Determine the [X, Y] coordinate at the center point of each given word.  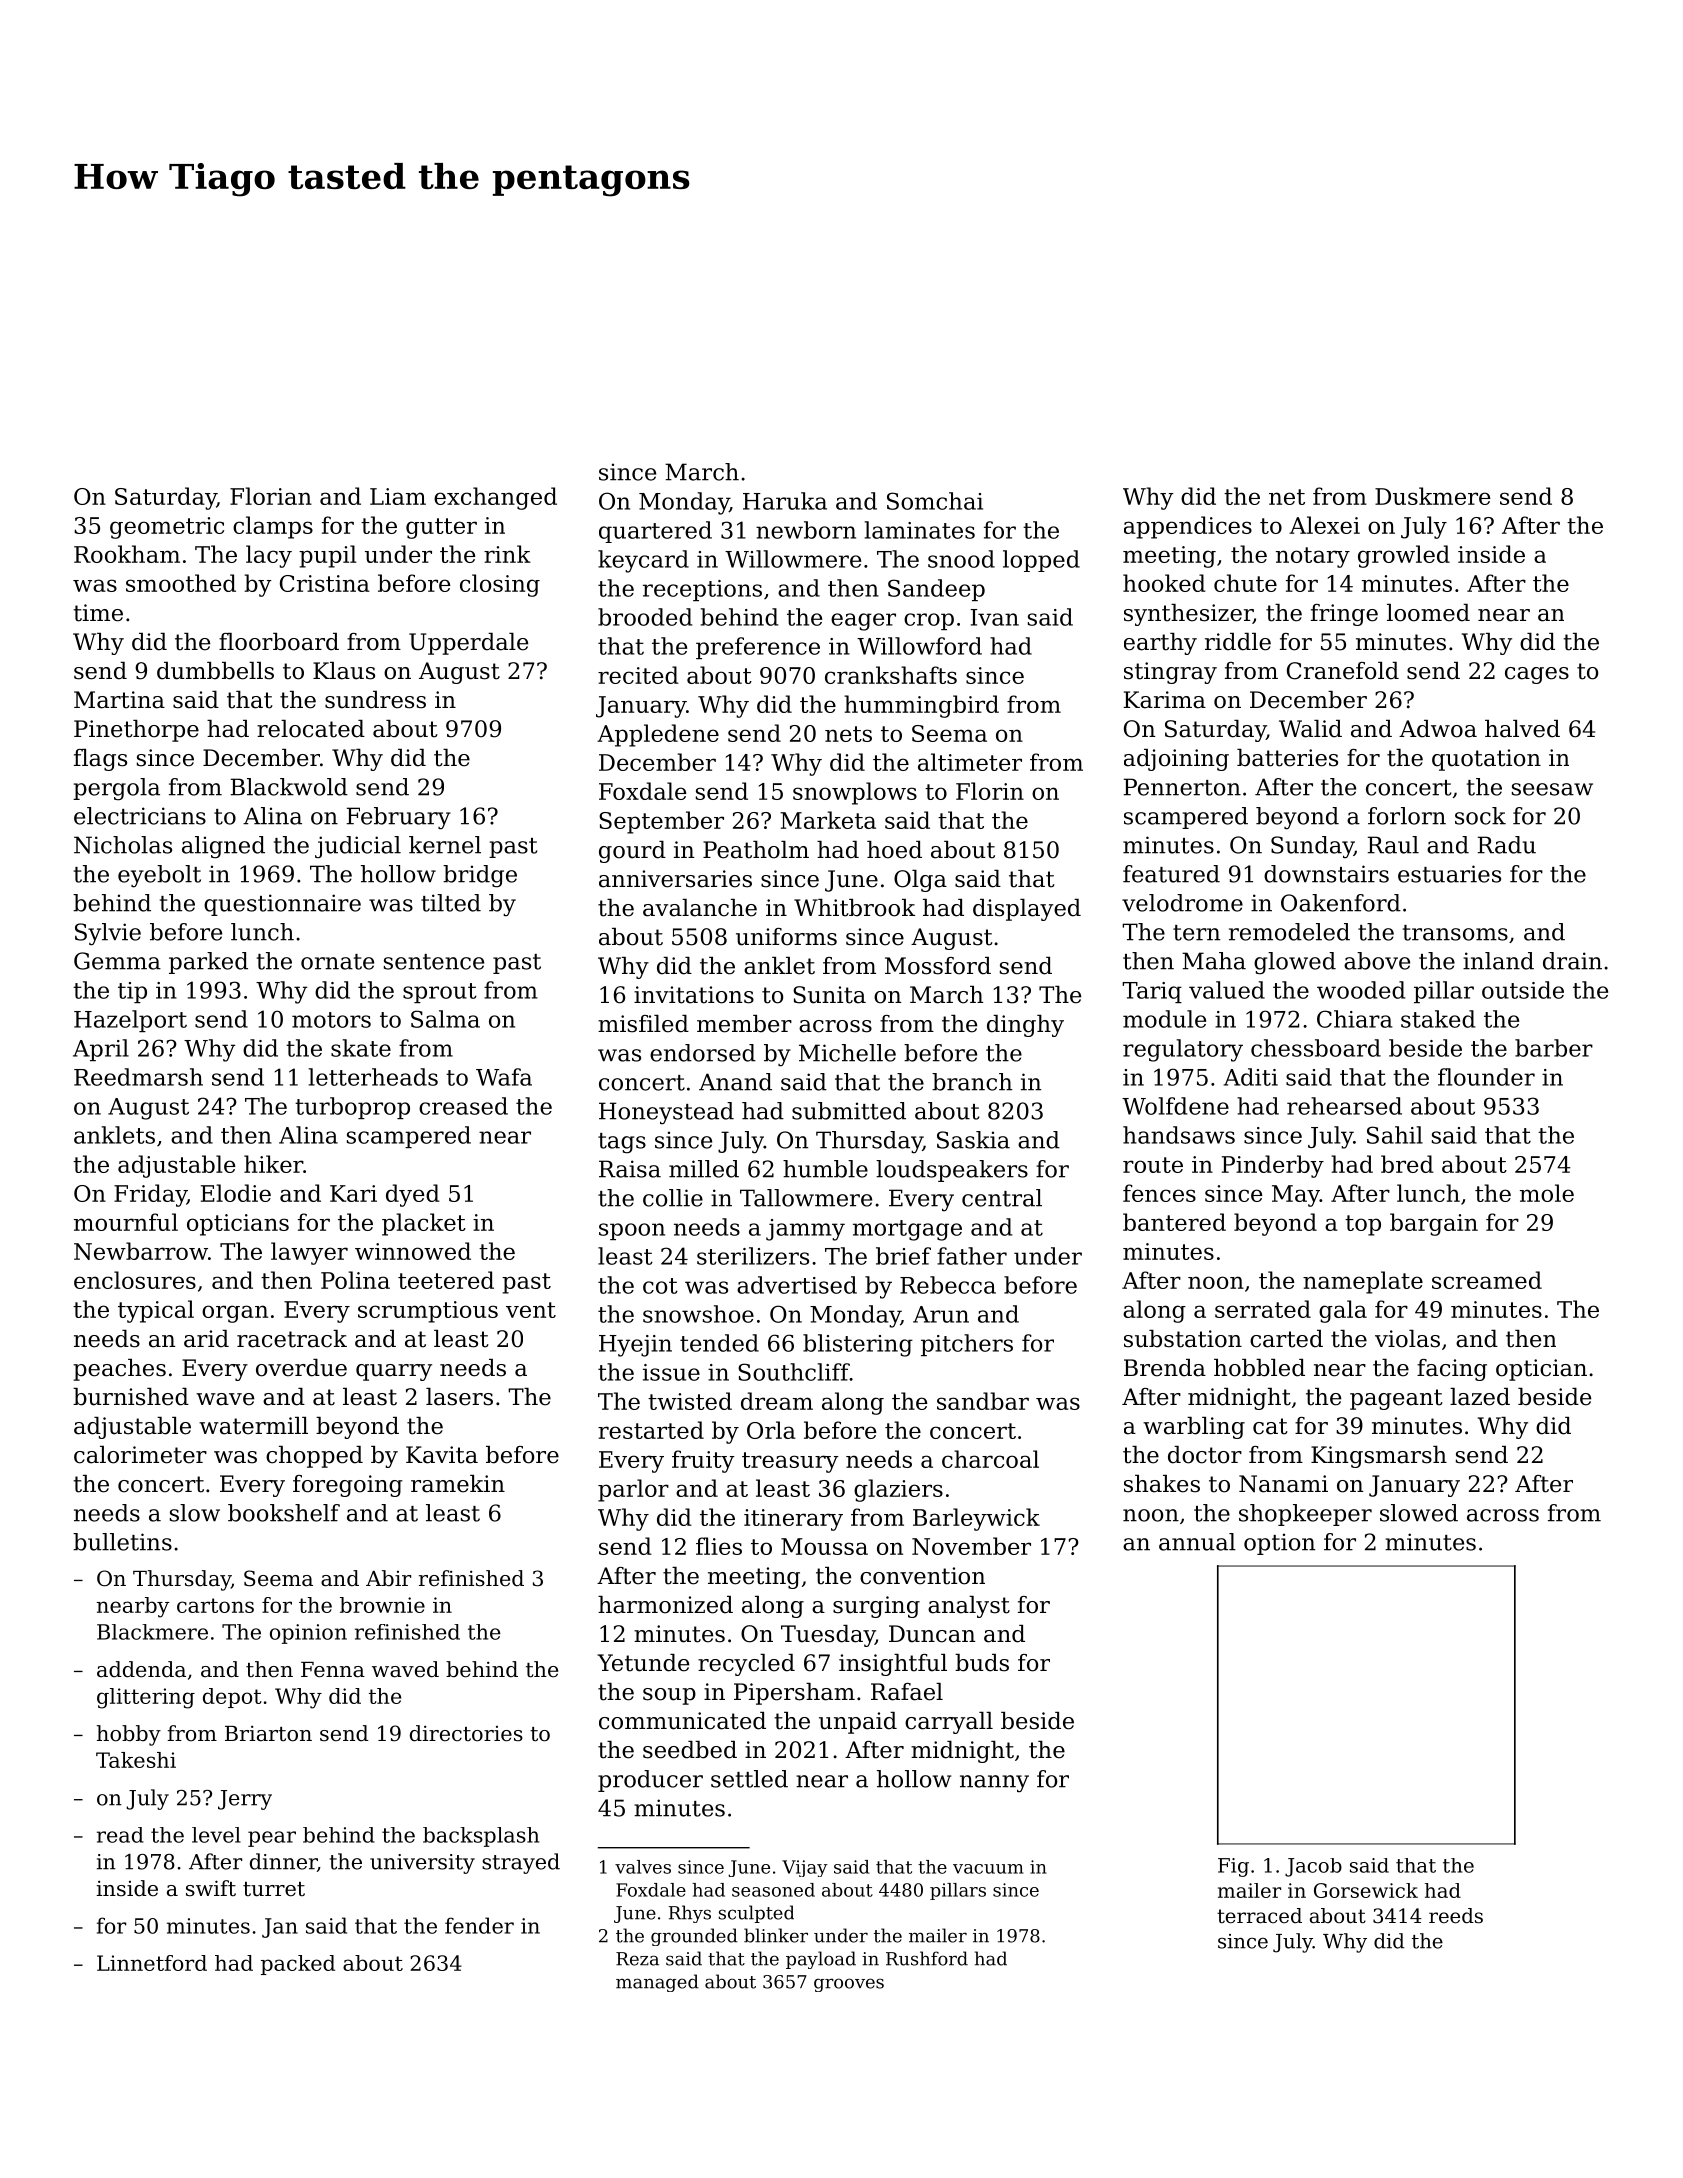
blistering [858, 1345]
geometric [167, 528]
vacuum [988, 1869]
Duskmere [1433, 496]
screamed [1487, 1280]
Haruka [785, 501]
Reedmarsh [138, 1077]
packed [298, 1965]
